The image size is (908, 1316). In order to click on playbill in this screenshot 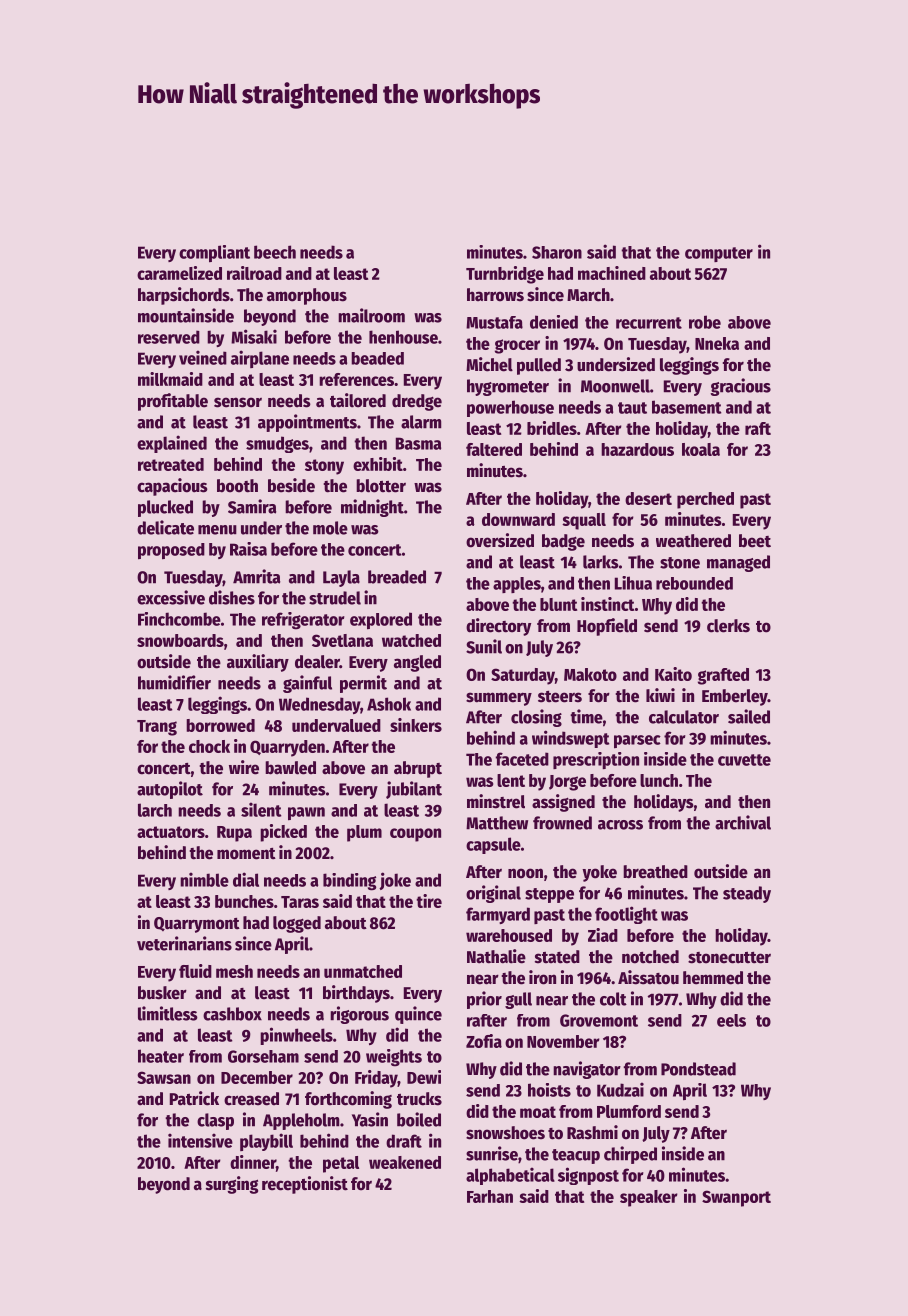, I will do `click(266, 1142)`.
